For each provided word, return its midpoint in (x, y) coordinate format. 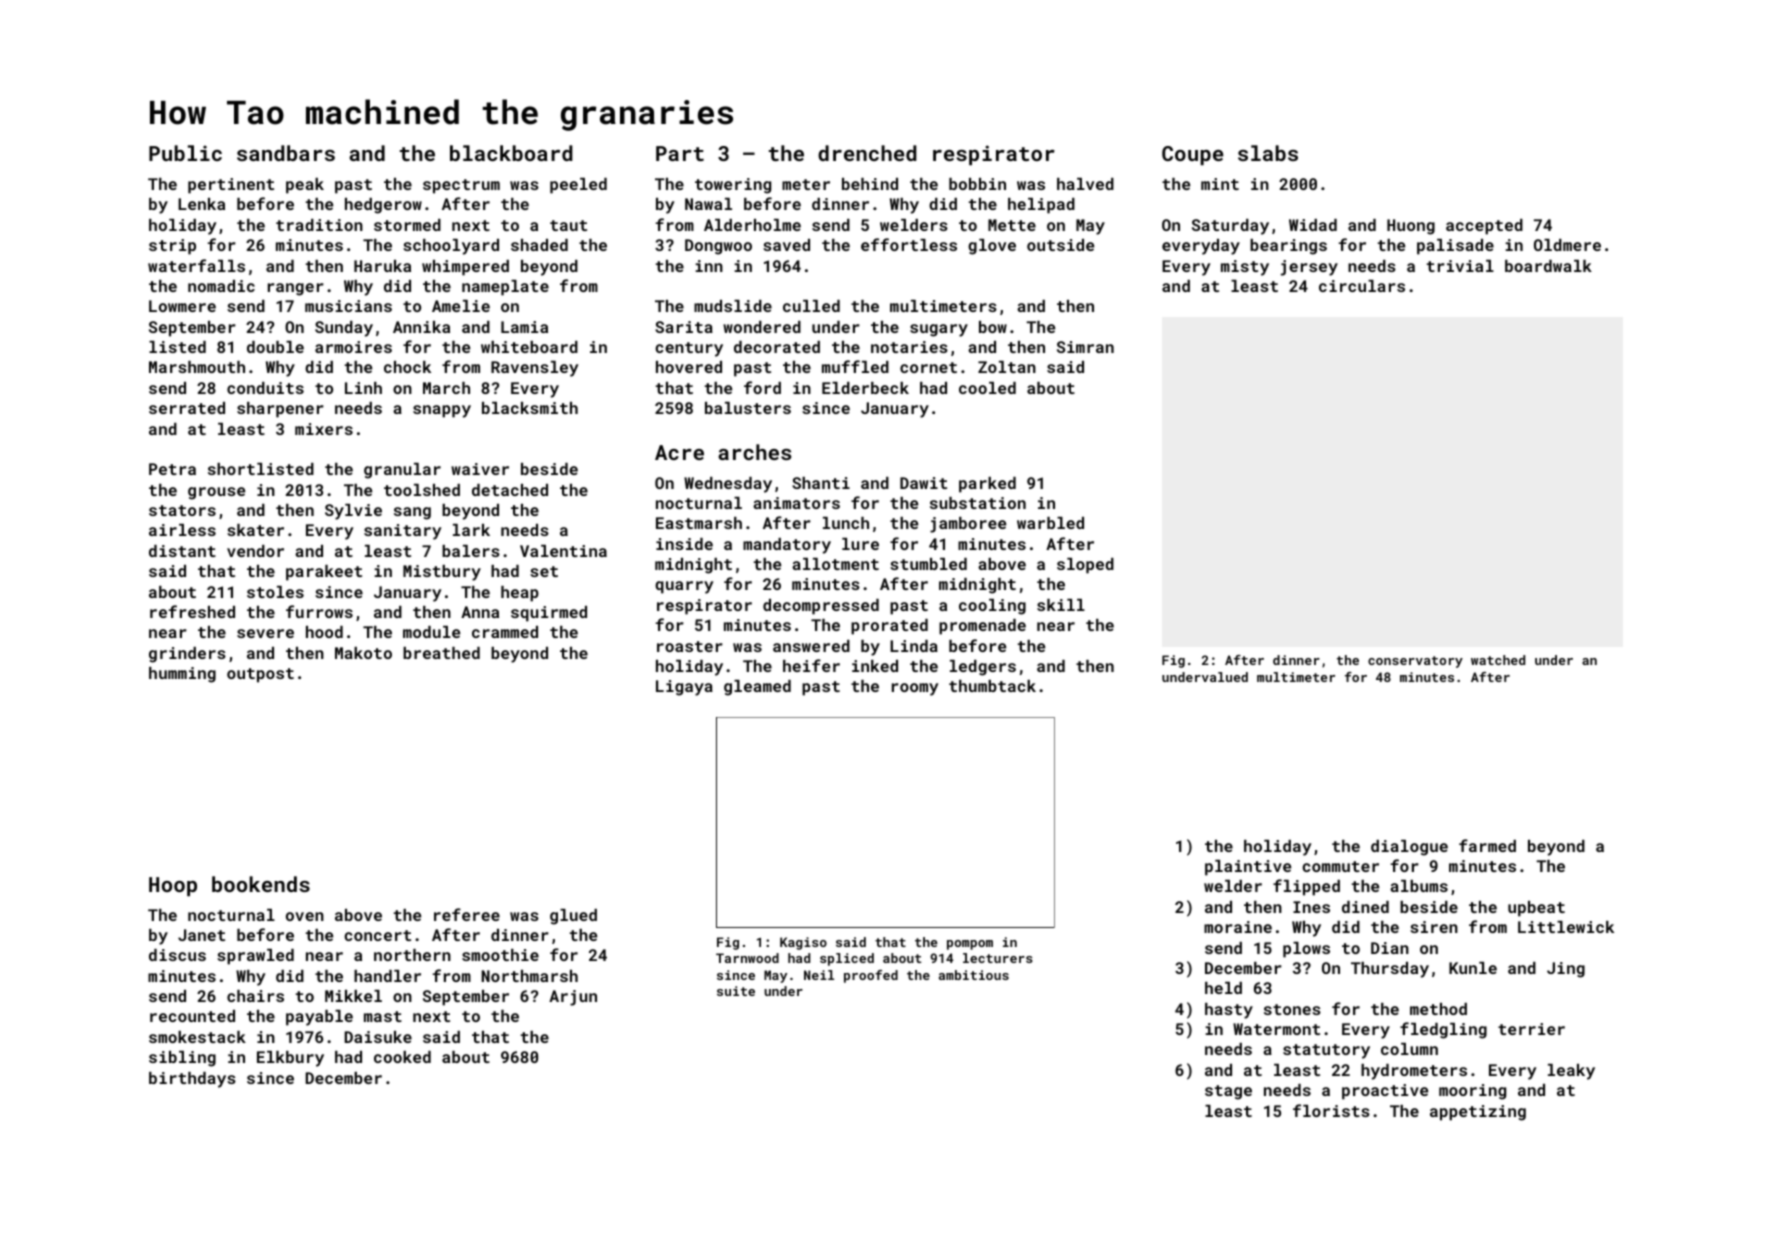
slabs (1268, 153)
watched (1498, 660)
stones (1292, 1009)
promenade (982, 627)
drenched (867, 153)
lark (471, 530)
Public (185, 153)
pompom (970, 945)
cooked (402, 1057)
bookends (261, 884)
